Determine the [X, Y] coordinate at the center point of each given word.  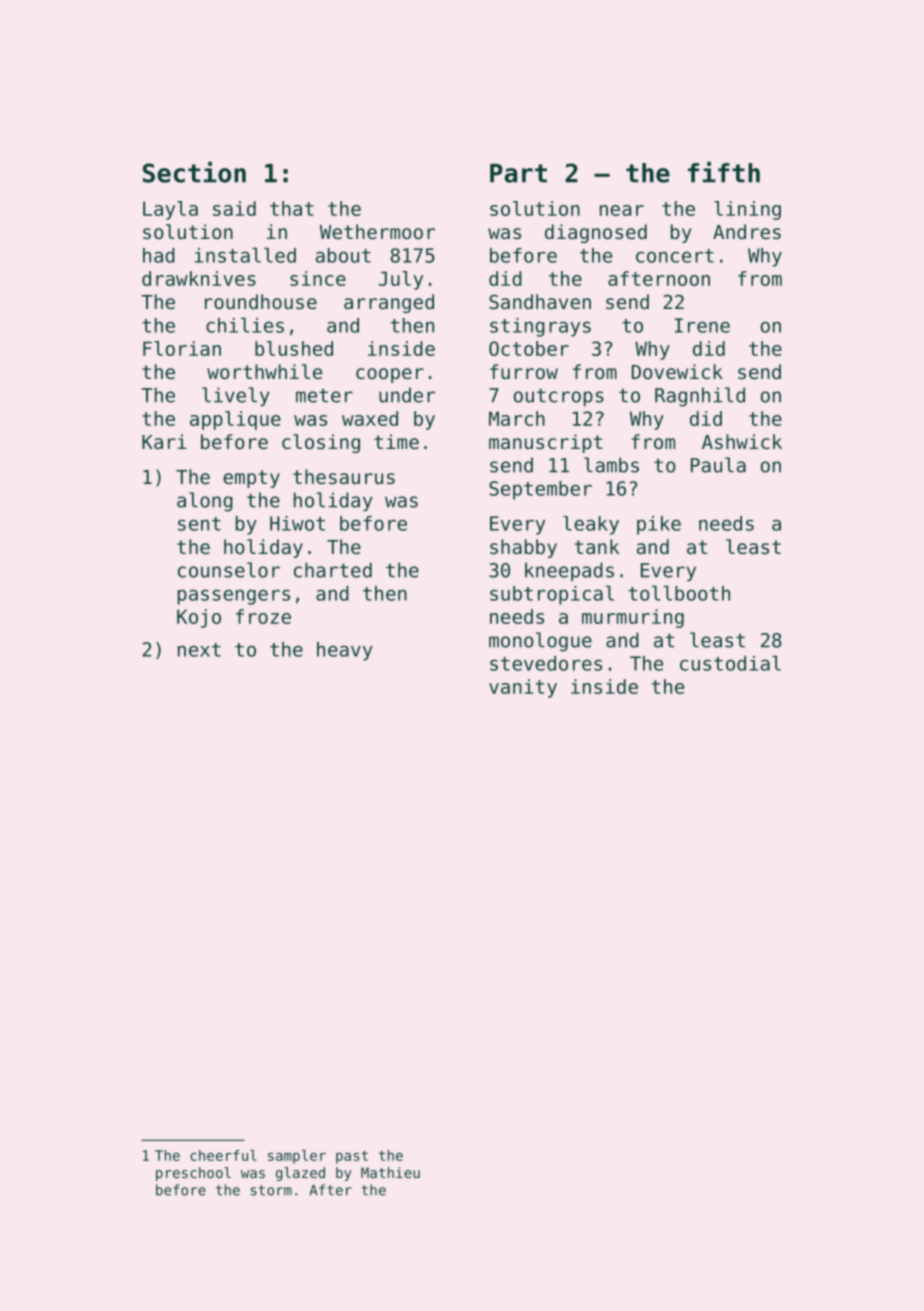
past [352, 1157]
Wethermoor [377, 231]
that [292, 208]
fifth [724, 172]
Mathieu [390, 1172]
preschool [193, 1174]
